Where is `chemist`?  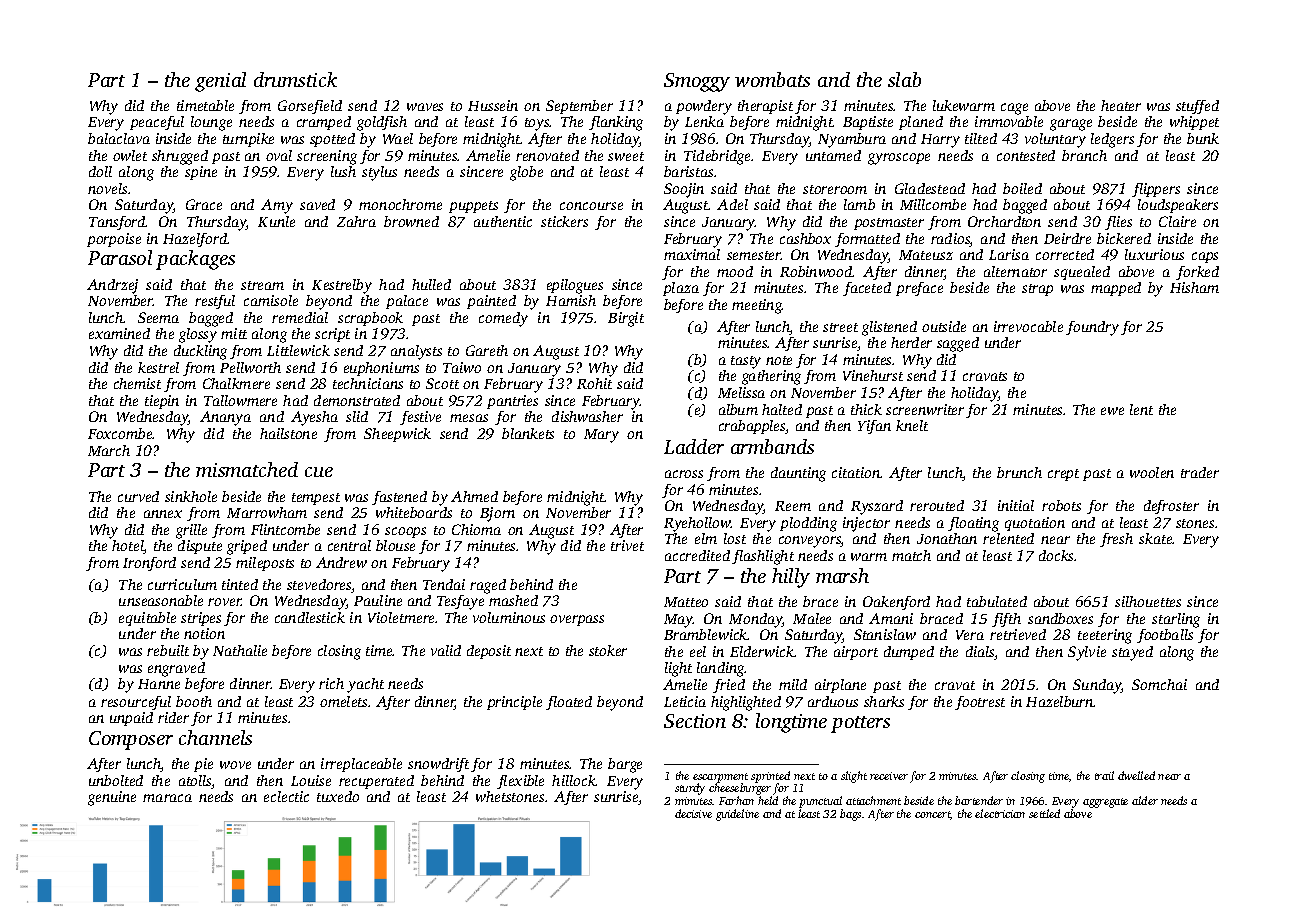
chemist is located at coordinates (137, 383).
